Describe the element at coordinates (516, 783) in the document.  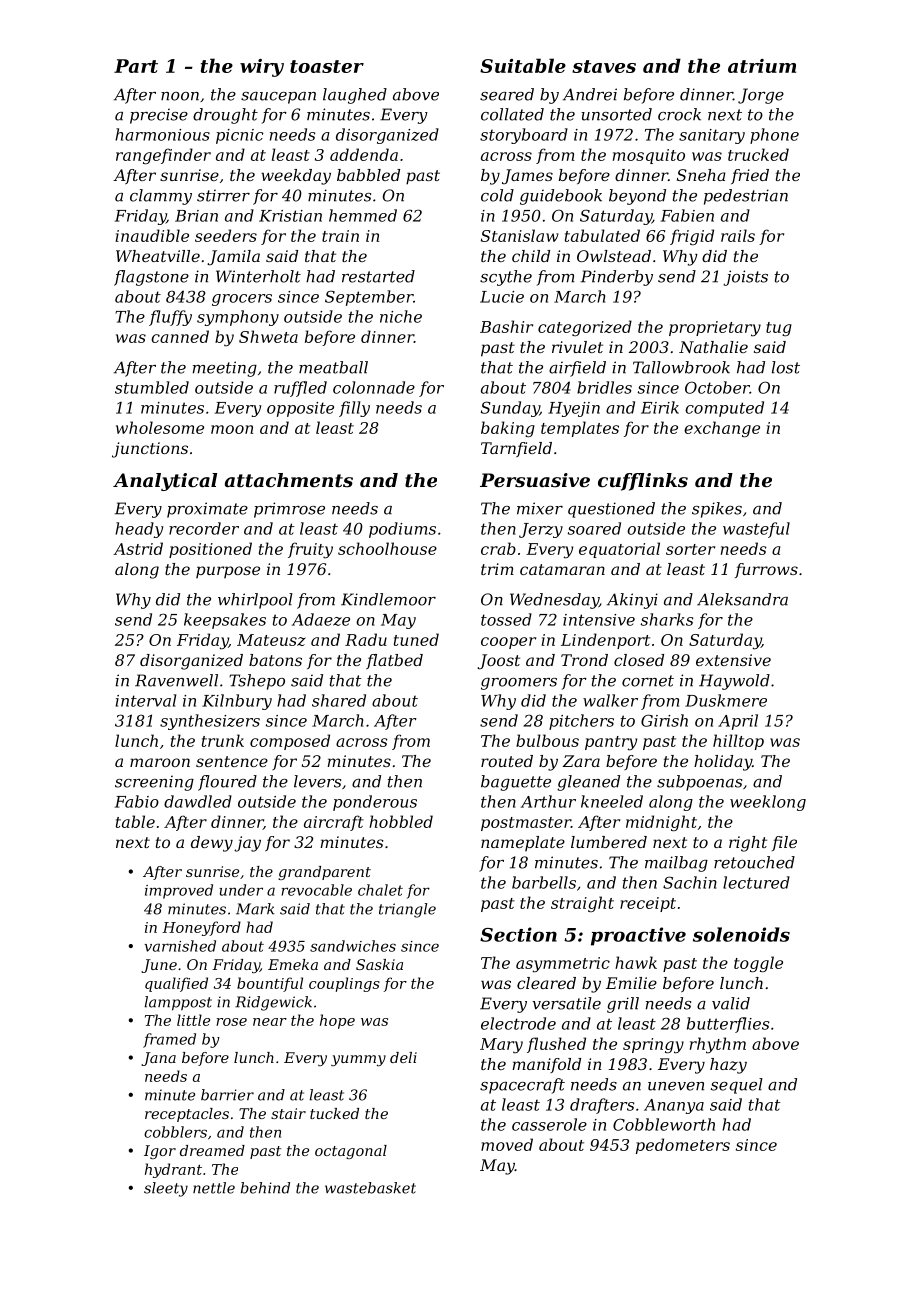
I see `baguette` at that location.
